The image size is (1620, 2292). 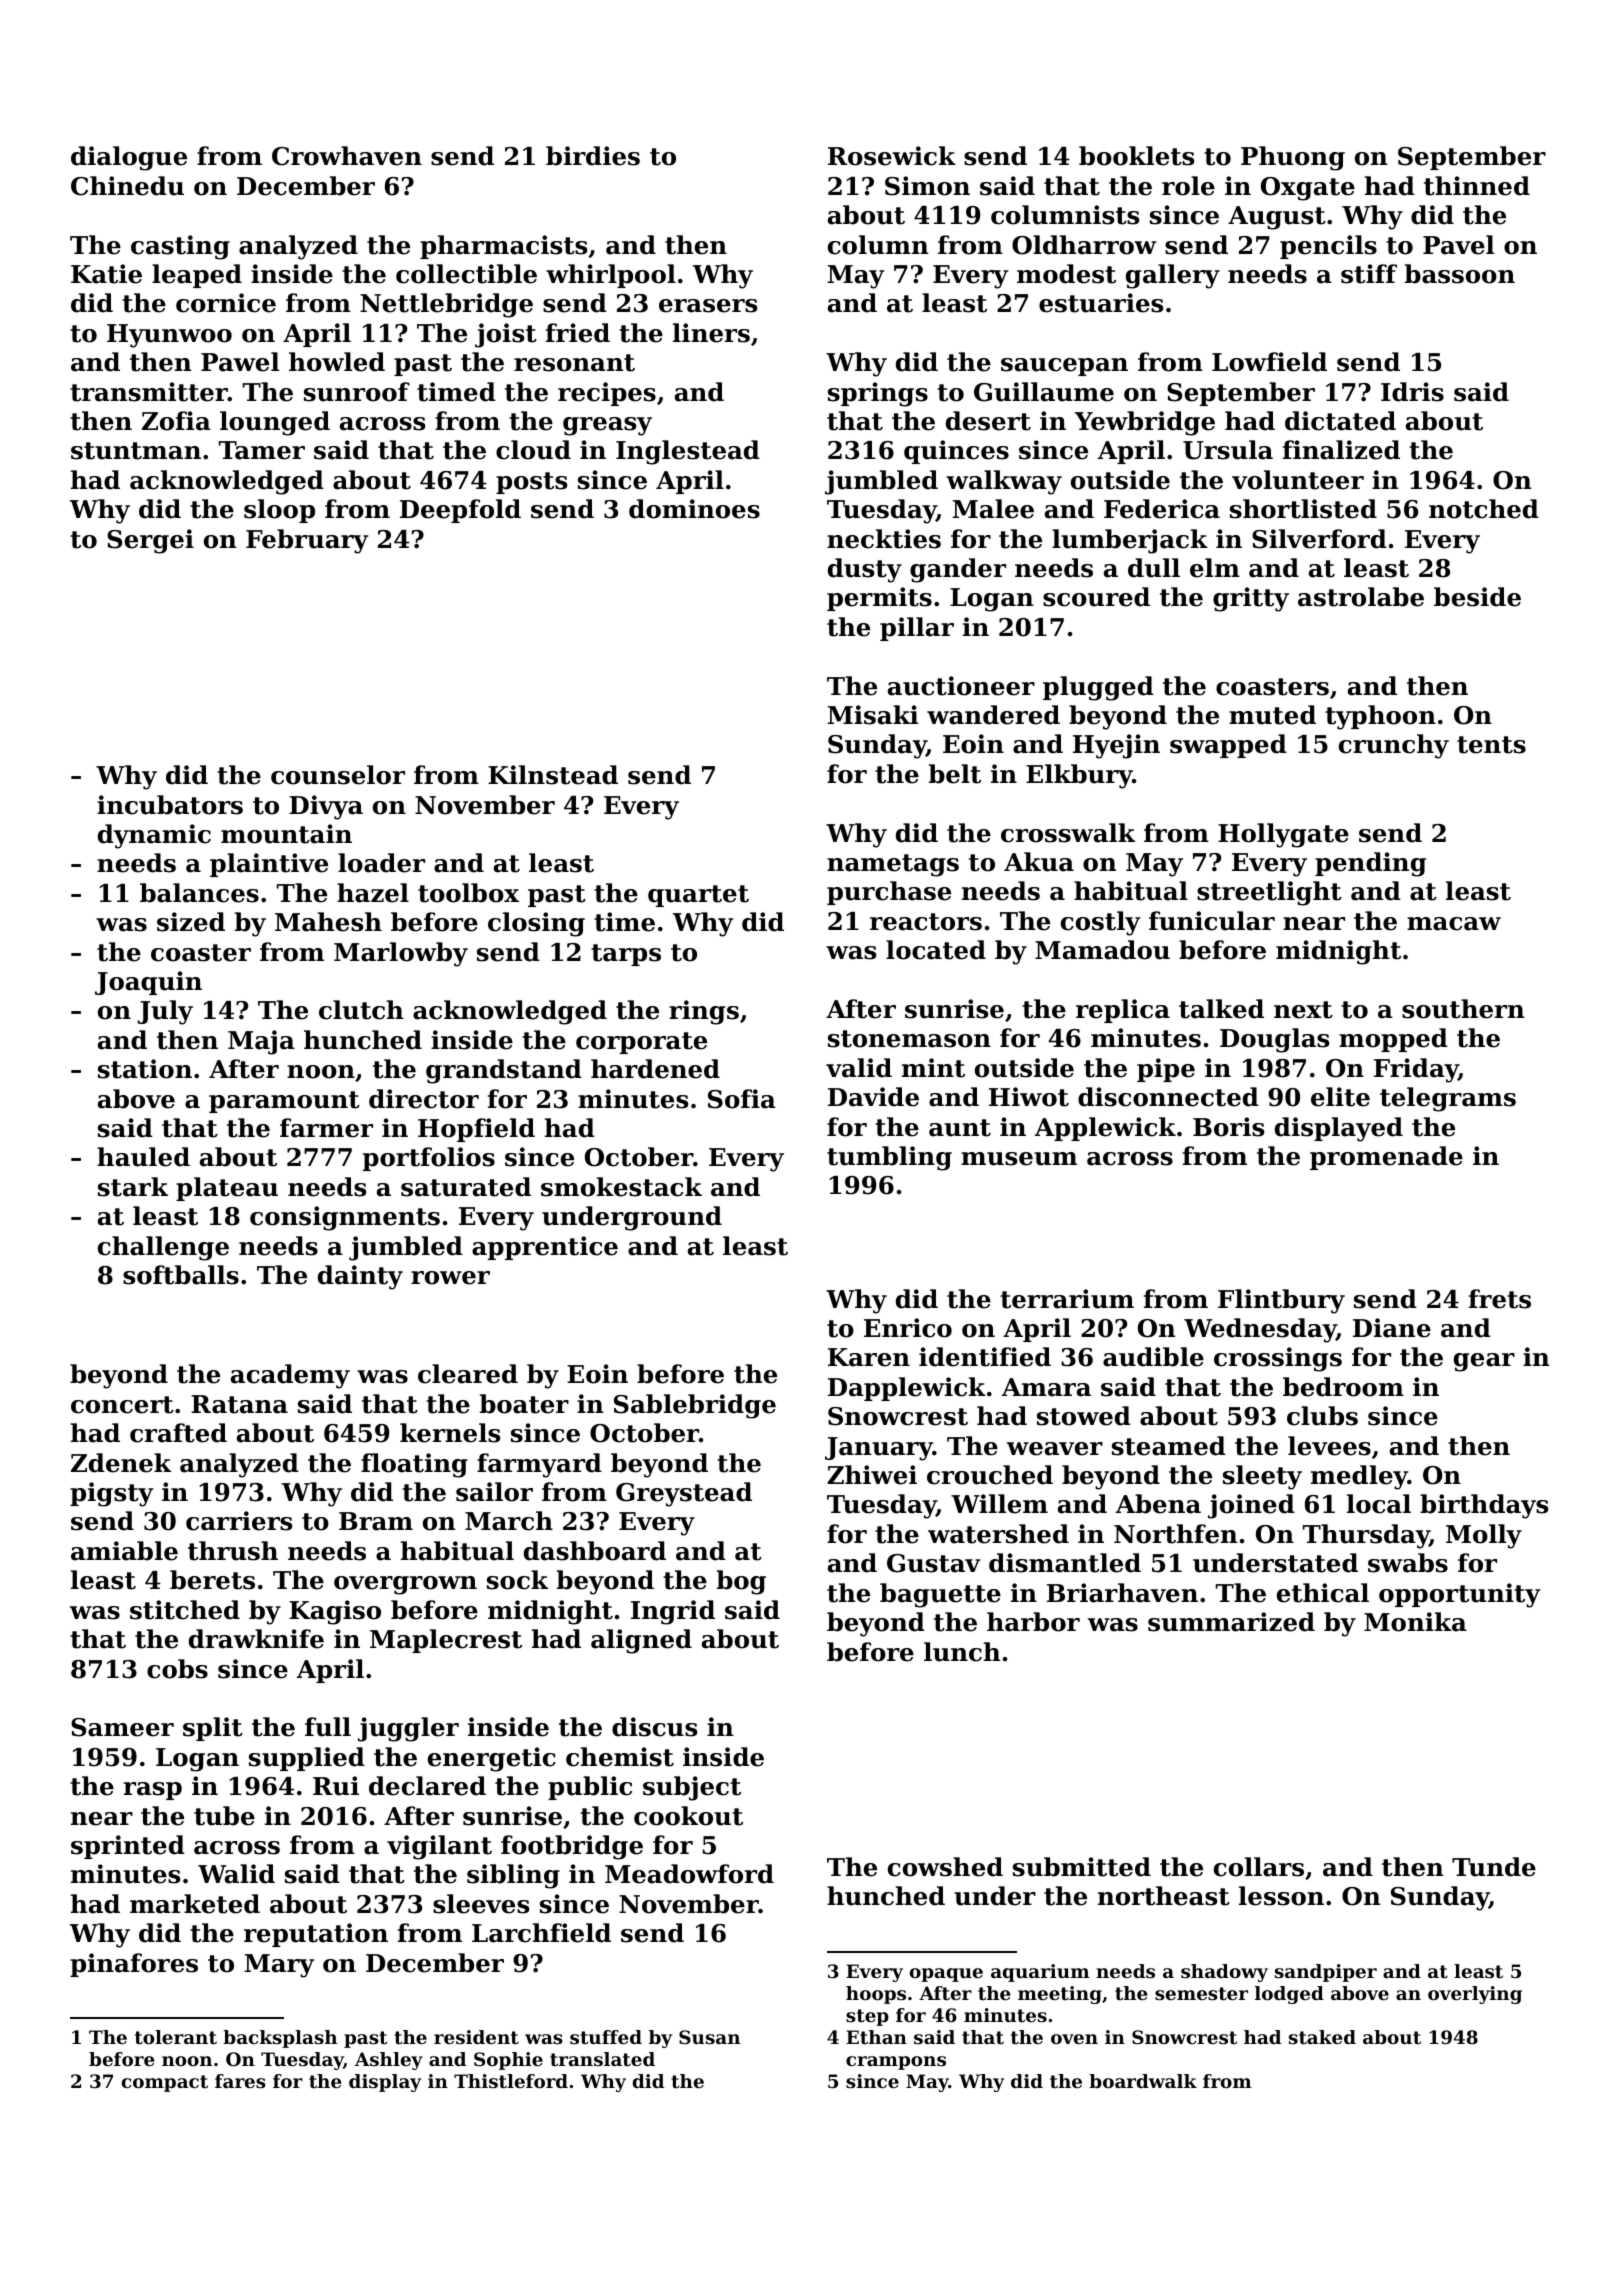 What do you see at coordinates (181, 1275) in the page?
I see `softballs` at bounding box center [181, 1275].
